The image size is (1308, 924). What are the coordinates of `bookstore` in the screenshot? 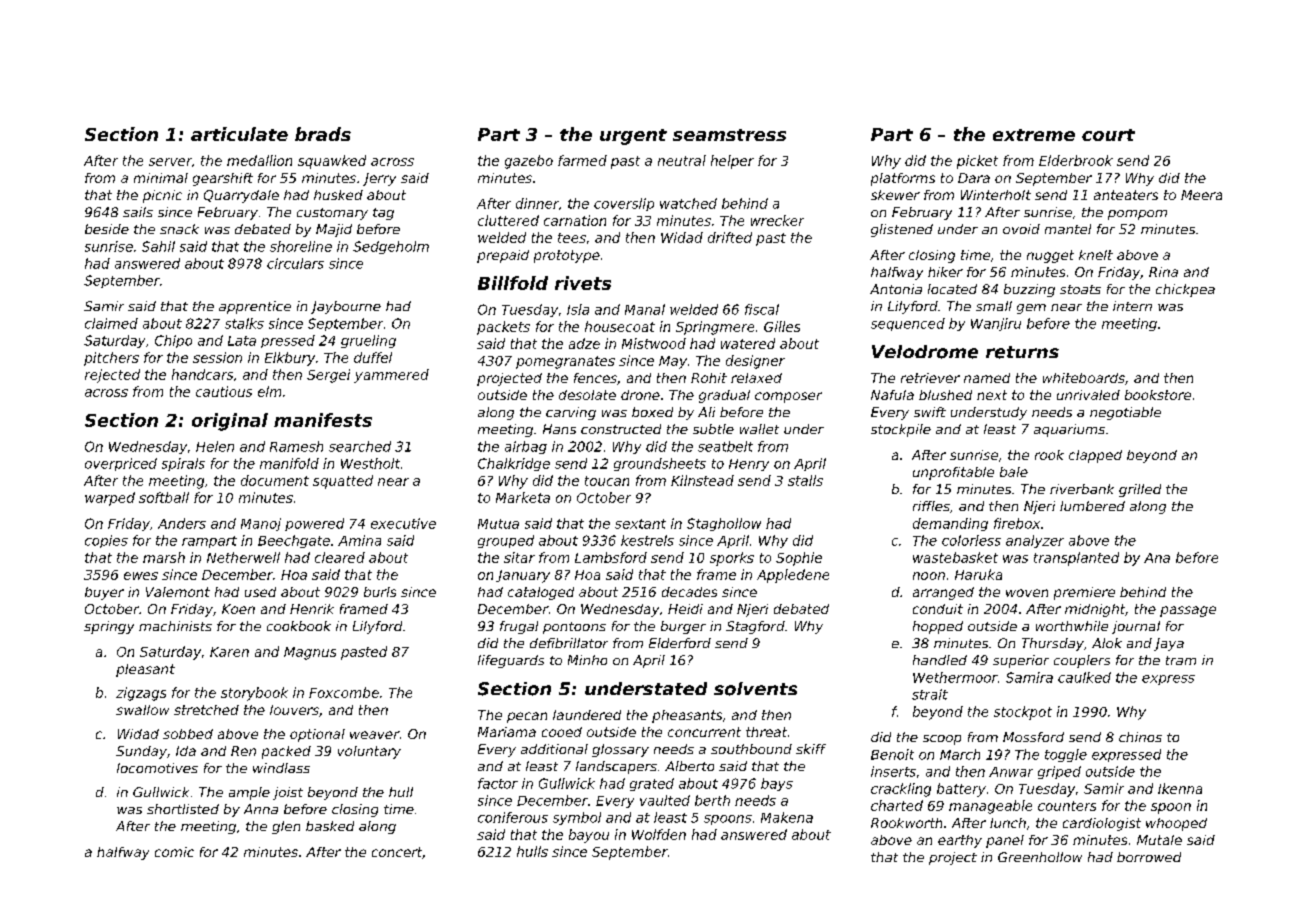 It's located at (1158, 395).
